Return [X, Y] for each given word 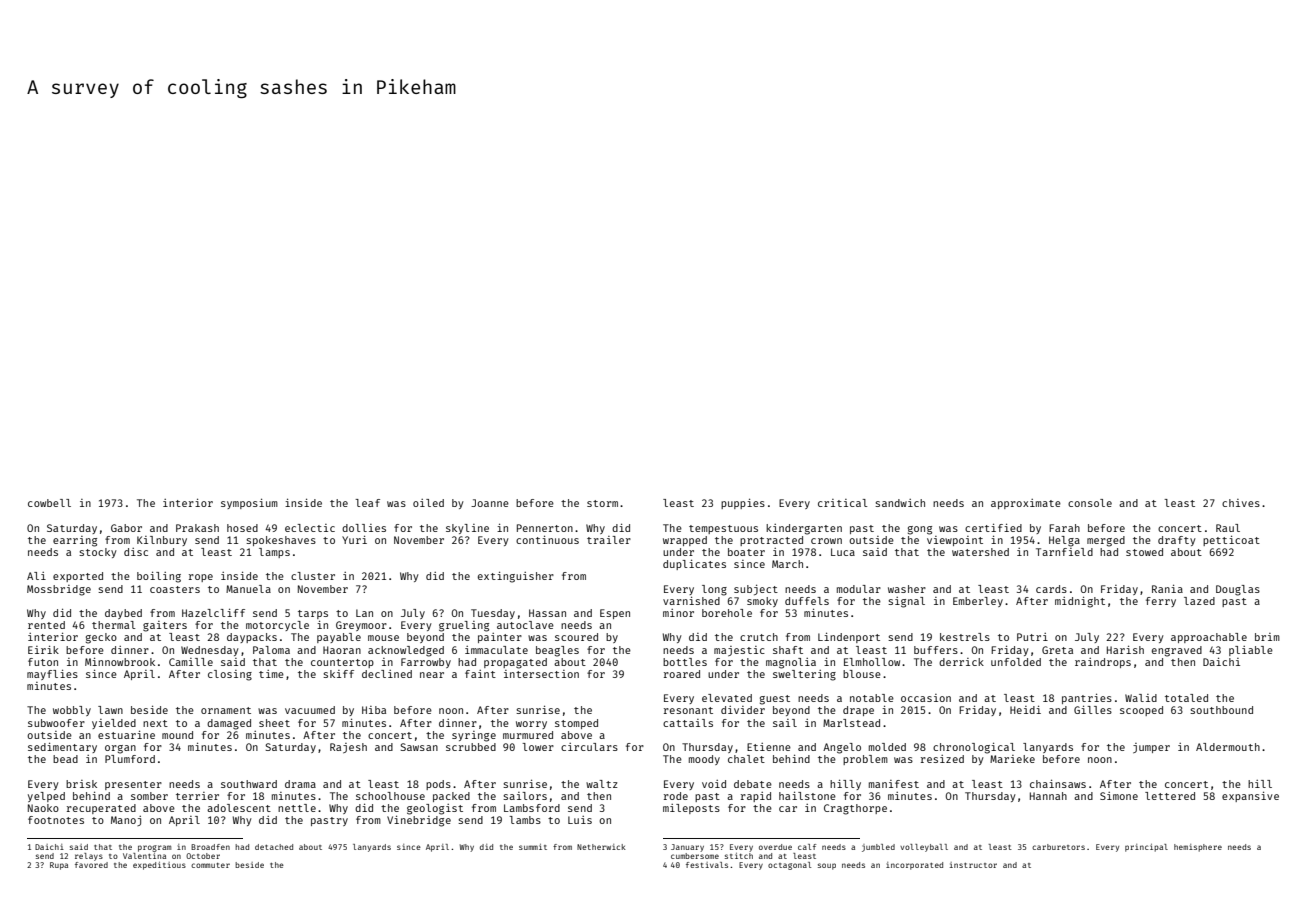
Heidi [1025, 709]
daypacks [252, 638]
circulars [589, 747]
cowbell [49, 503]
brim [1267, 637]
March [787, 564]
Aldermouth [1228, 747]
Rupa [59, 866]
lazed [1199, 601]
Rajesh [348, 748]
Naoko [43, 808]
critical [843, 503]
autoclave [525, 625]
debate [753, 784]
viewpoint [955, 541]
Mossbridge [59, 590]
